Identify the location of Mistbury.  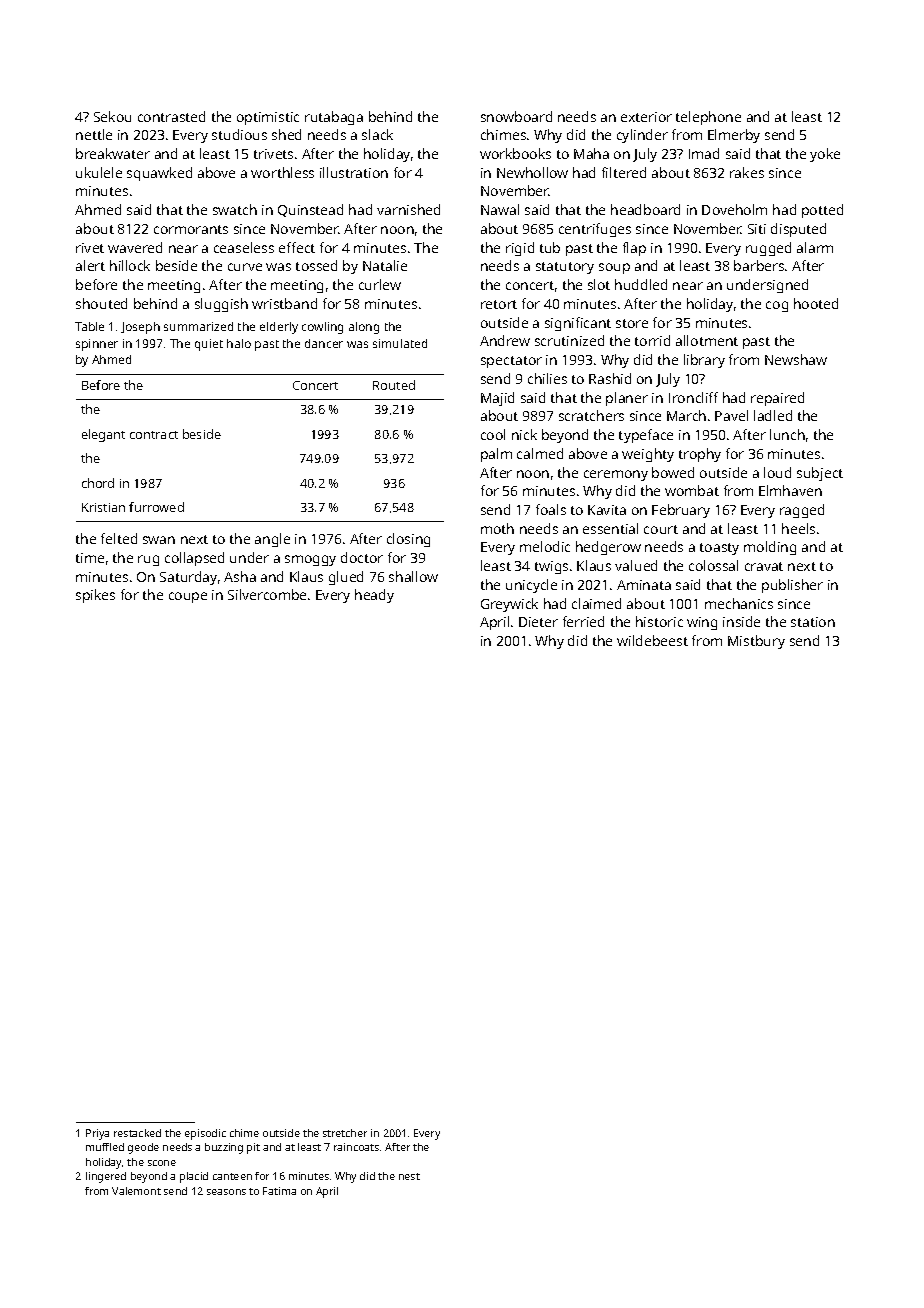
(756, 642).
